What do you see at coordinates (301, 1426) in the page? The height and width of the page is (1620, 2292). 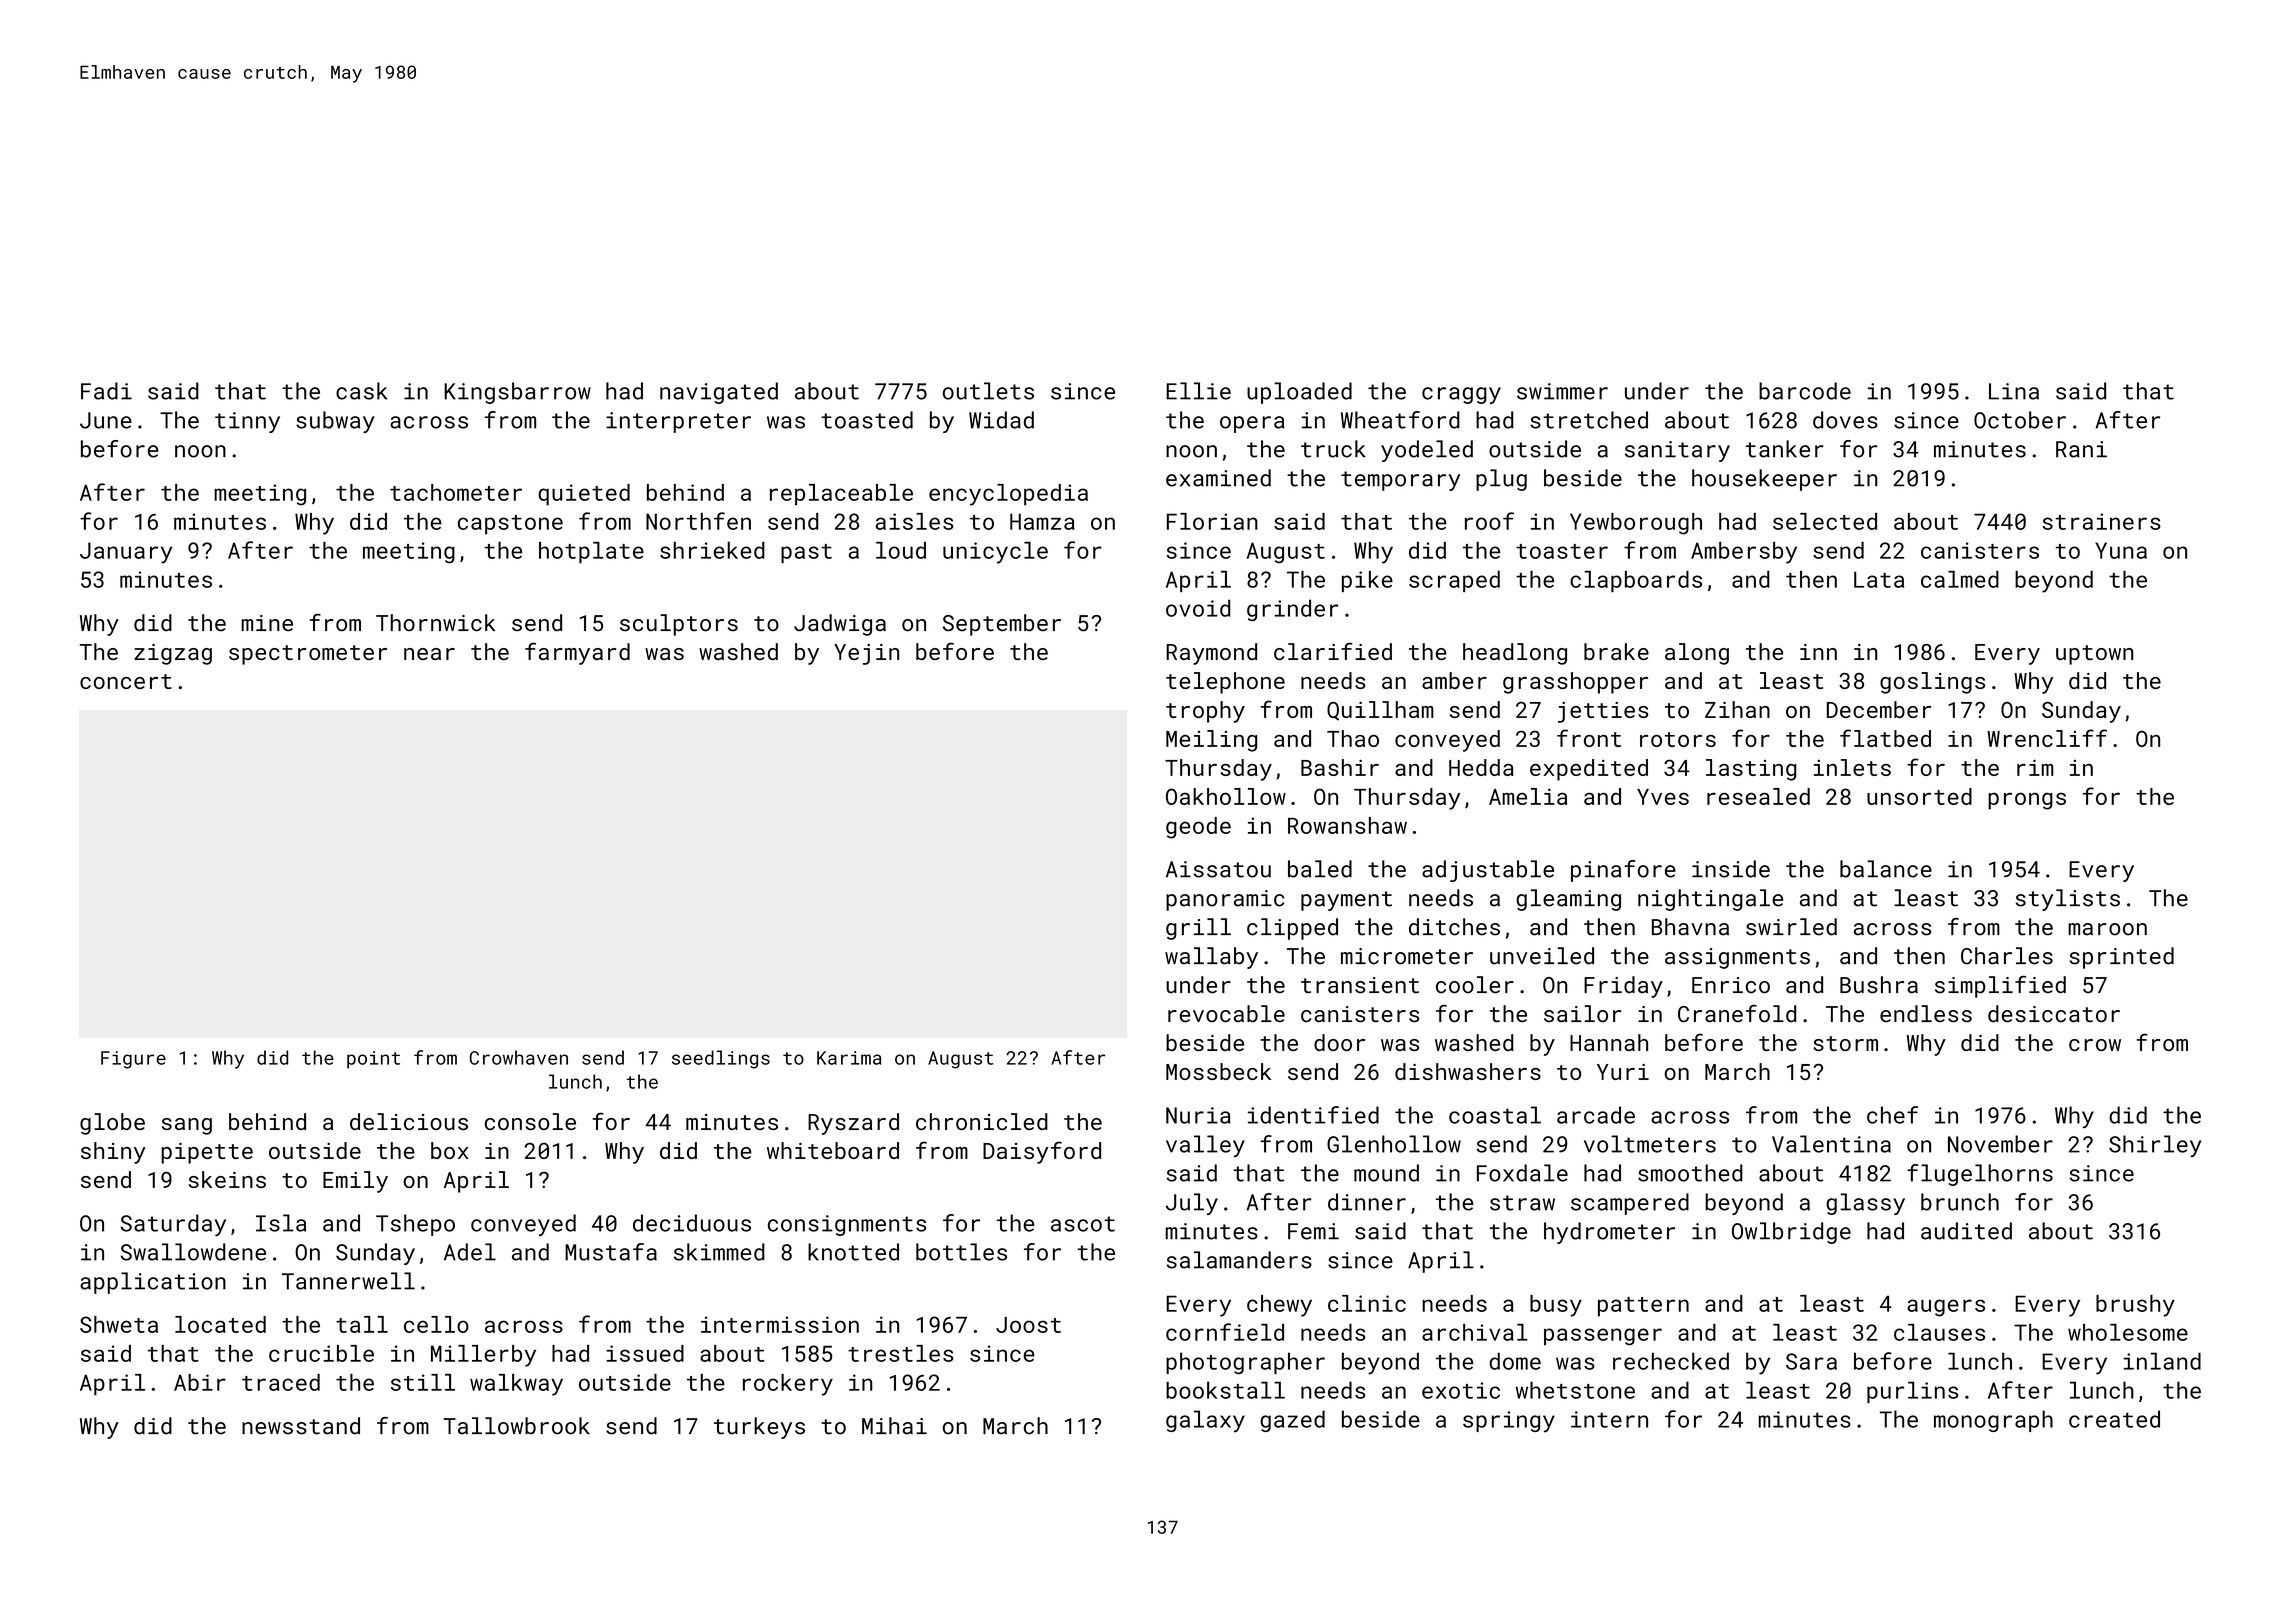 I see `newsstand` at bounding box center [301, 1426].
